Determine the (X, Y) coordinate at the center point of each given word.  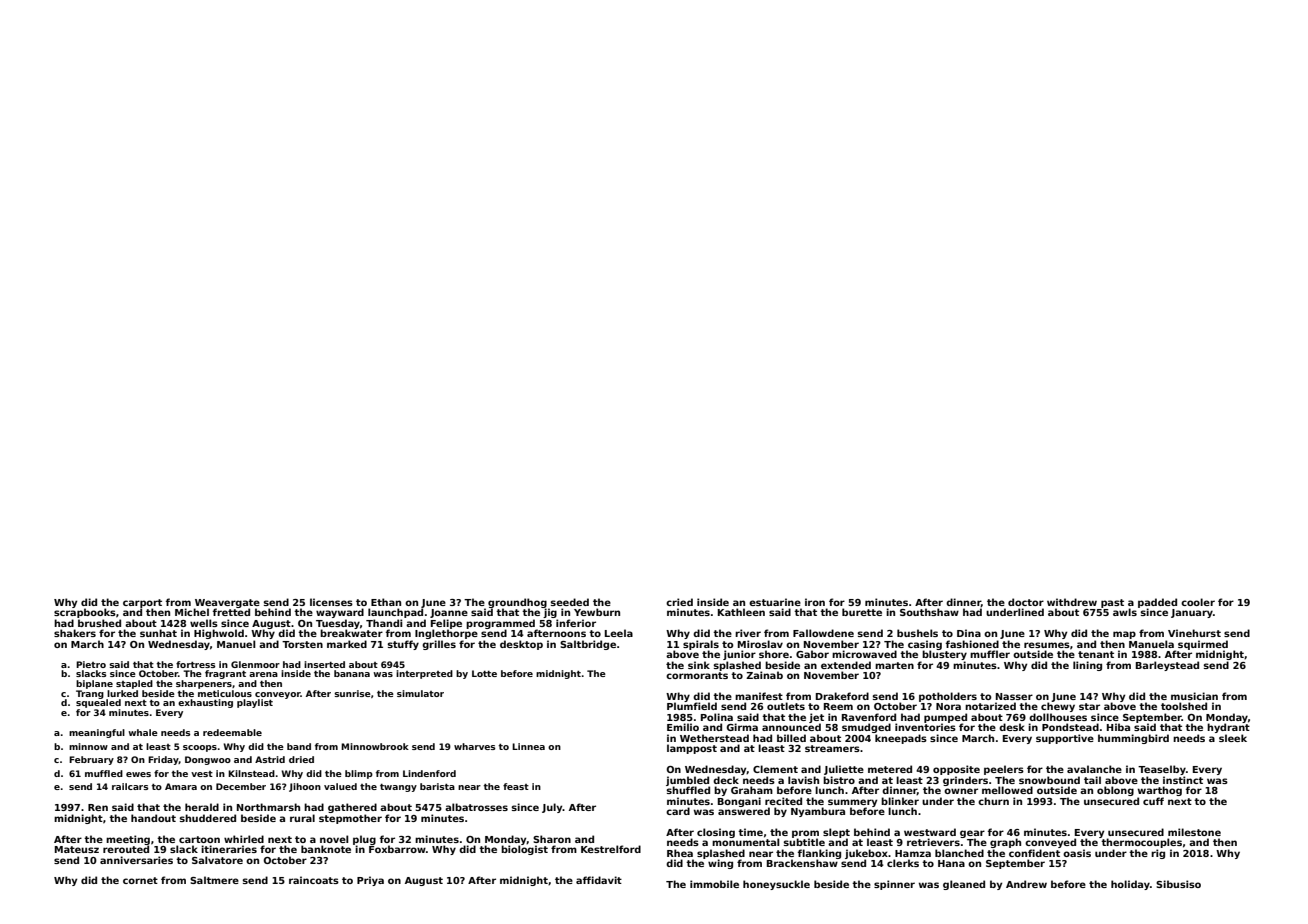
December (241, 786)
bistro (839, 780)
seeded (570, 602)
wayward (340, 613)
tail (1092, 780)
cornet (140, 880)
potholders (948, 697)
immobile (714, 884)
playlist (255, 703)
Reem (838, 706)
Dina (969, 633)
